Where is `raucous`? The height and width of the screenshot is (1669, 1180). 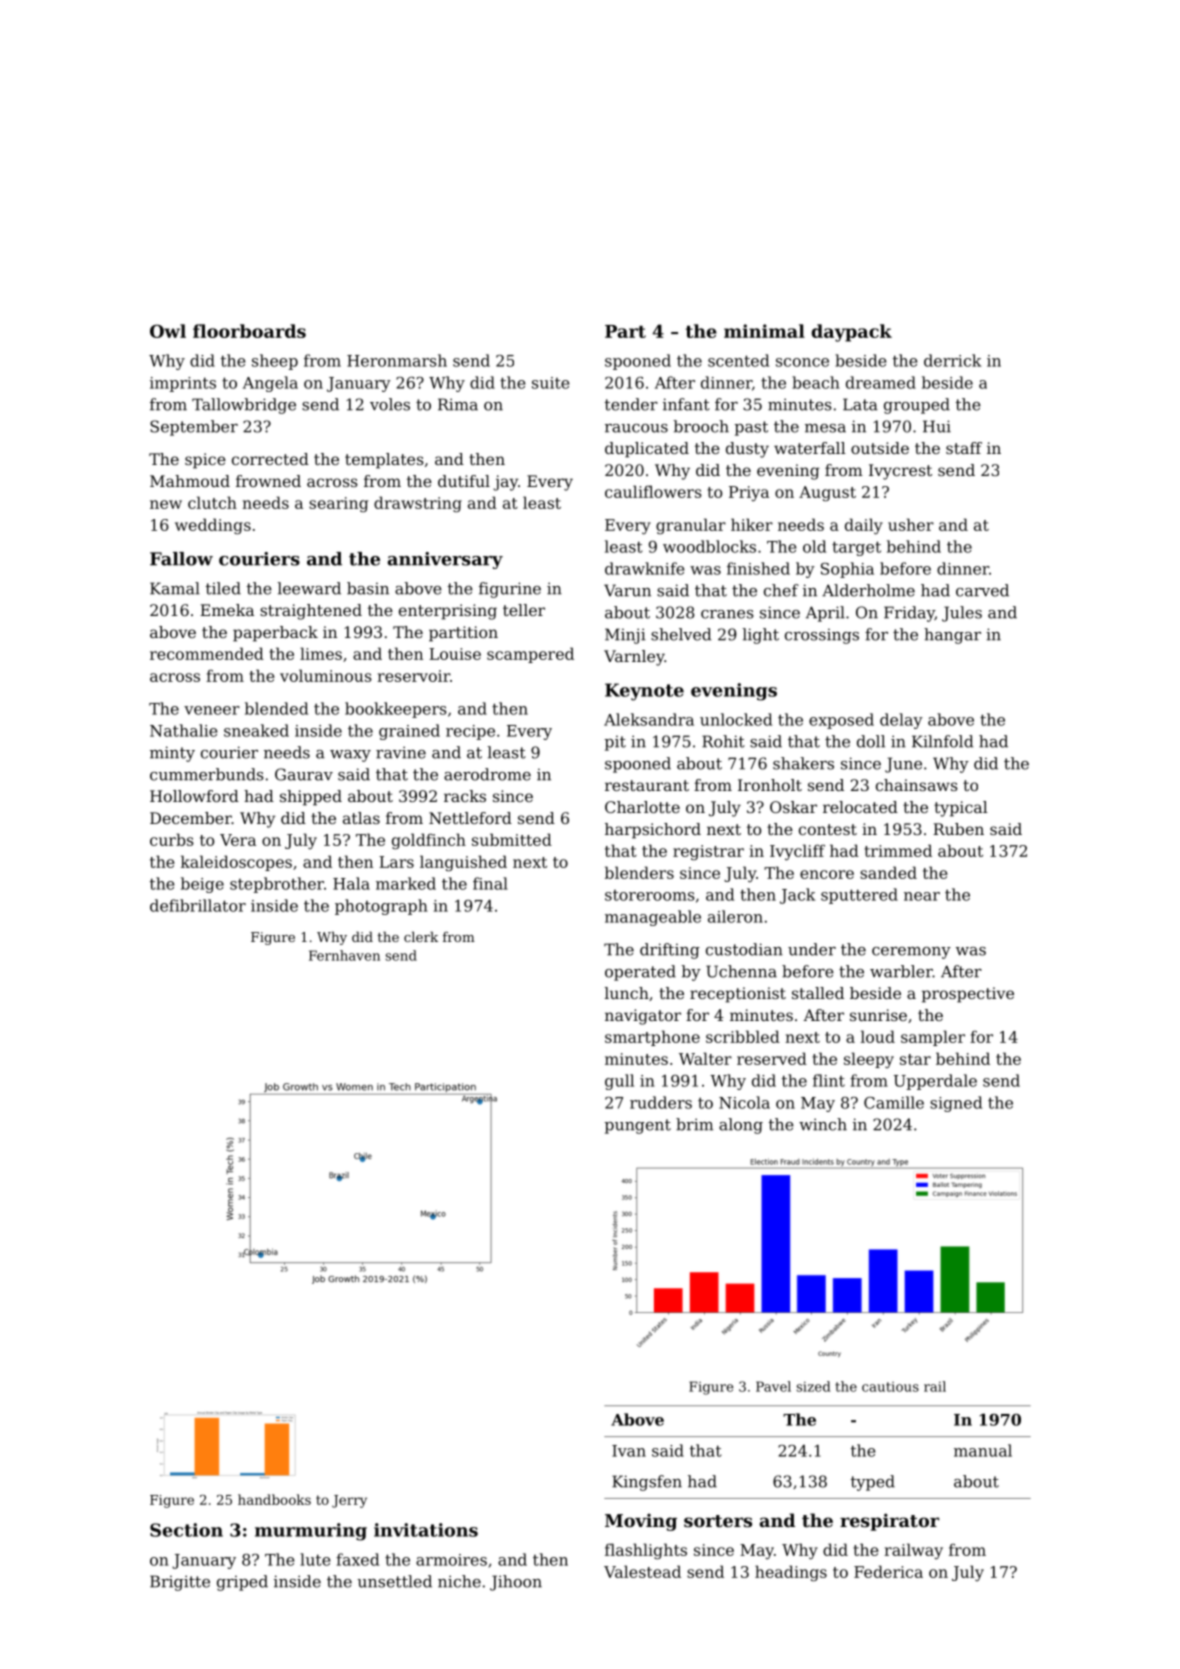 raucous is located at coordinates (636, 428).
